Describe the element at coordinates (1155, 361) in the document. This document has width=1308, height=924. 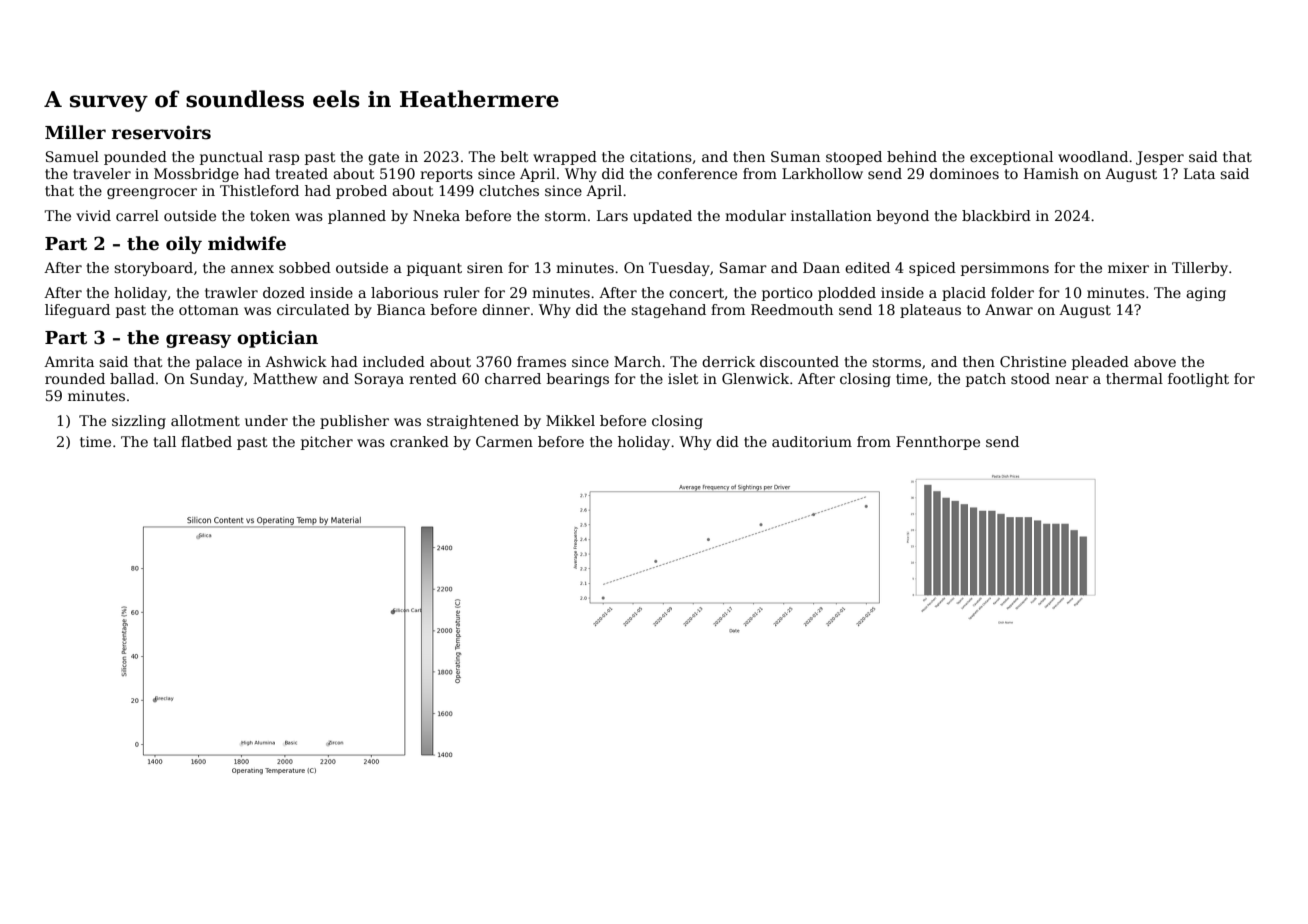
I see `above` at that location.
